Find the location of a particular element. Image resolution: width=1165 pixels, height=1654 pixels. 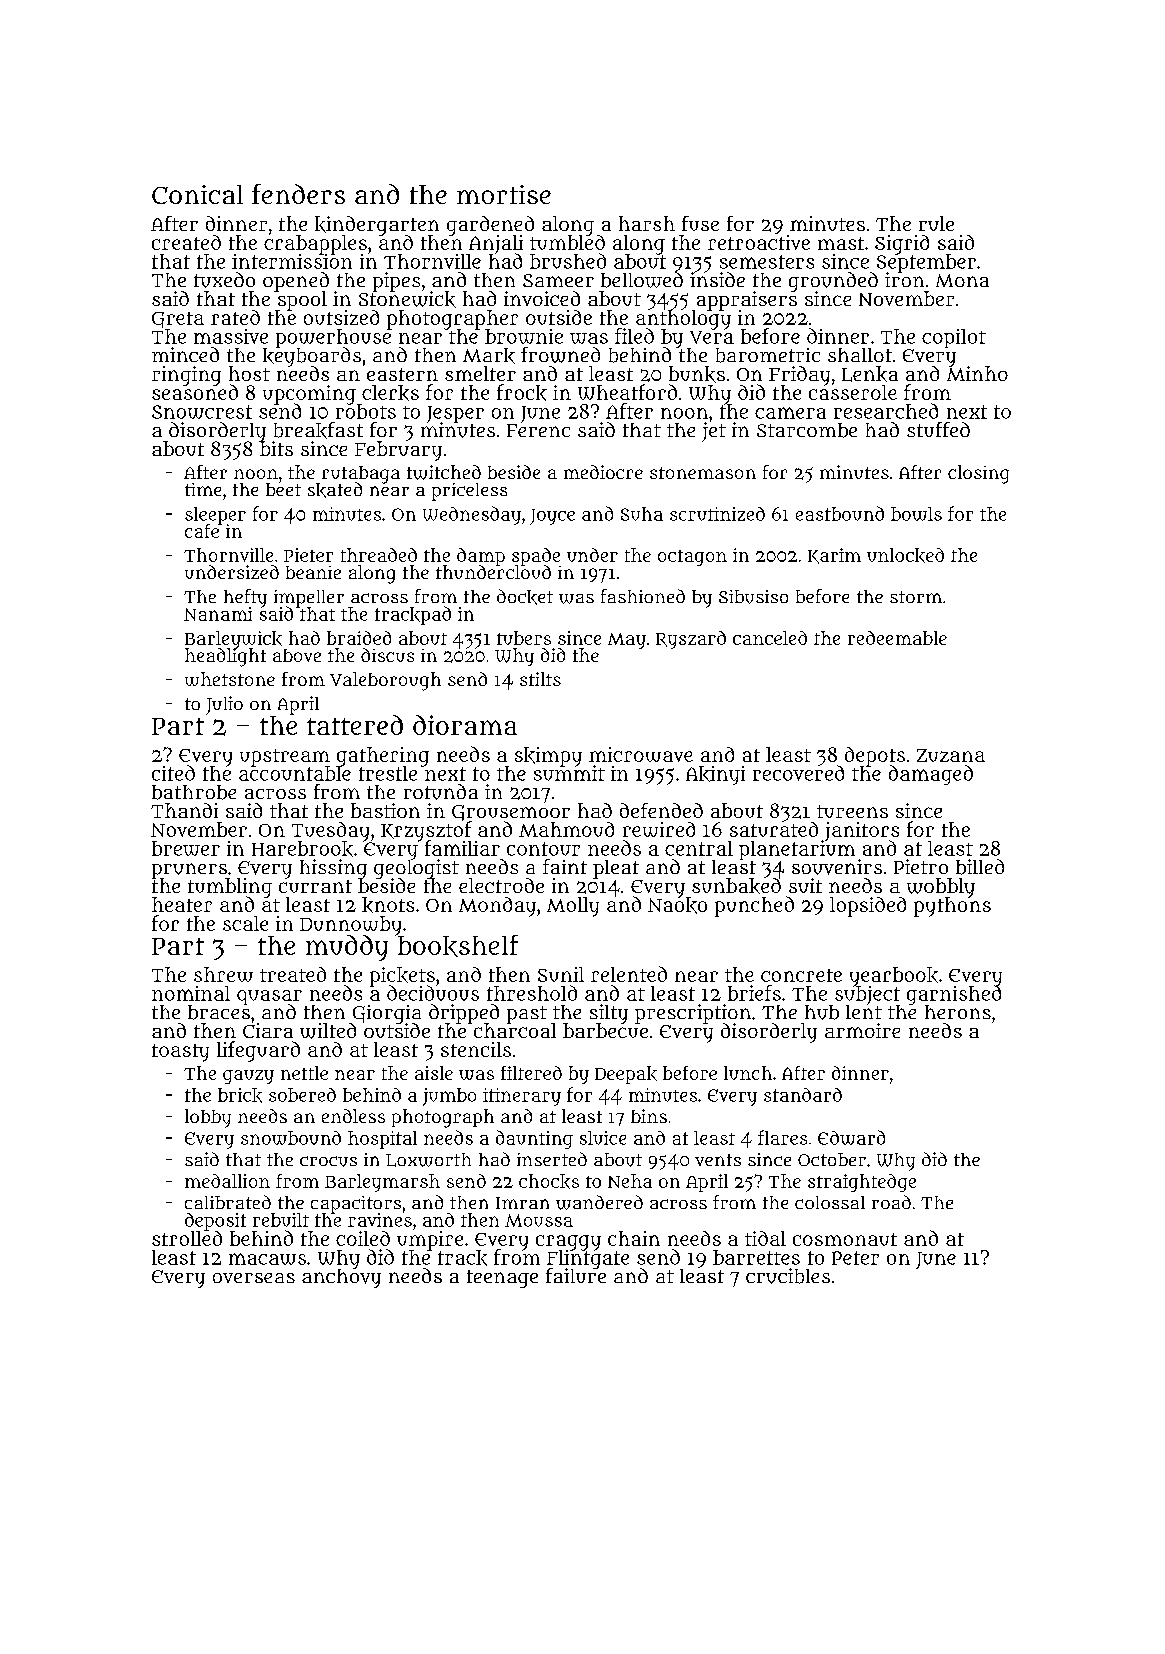

tureens is located at coordinates (852, 811).
